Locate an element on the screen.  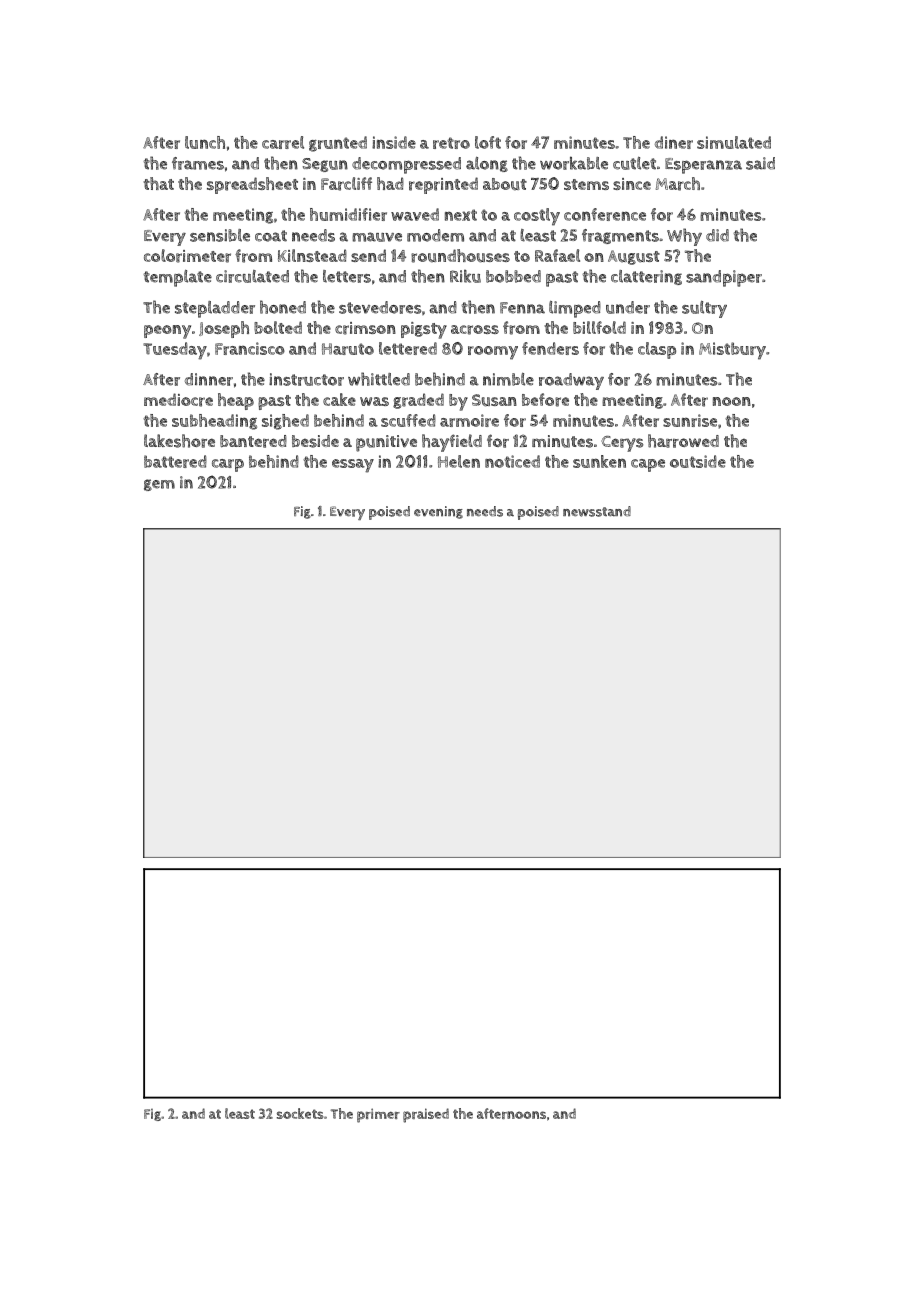
evening is located at coordinates (438, 512).
